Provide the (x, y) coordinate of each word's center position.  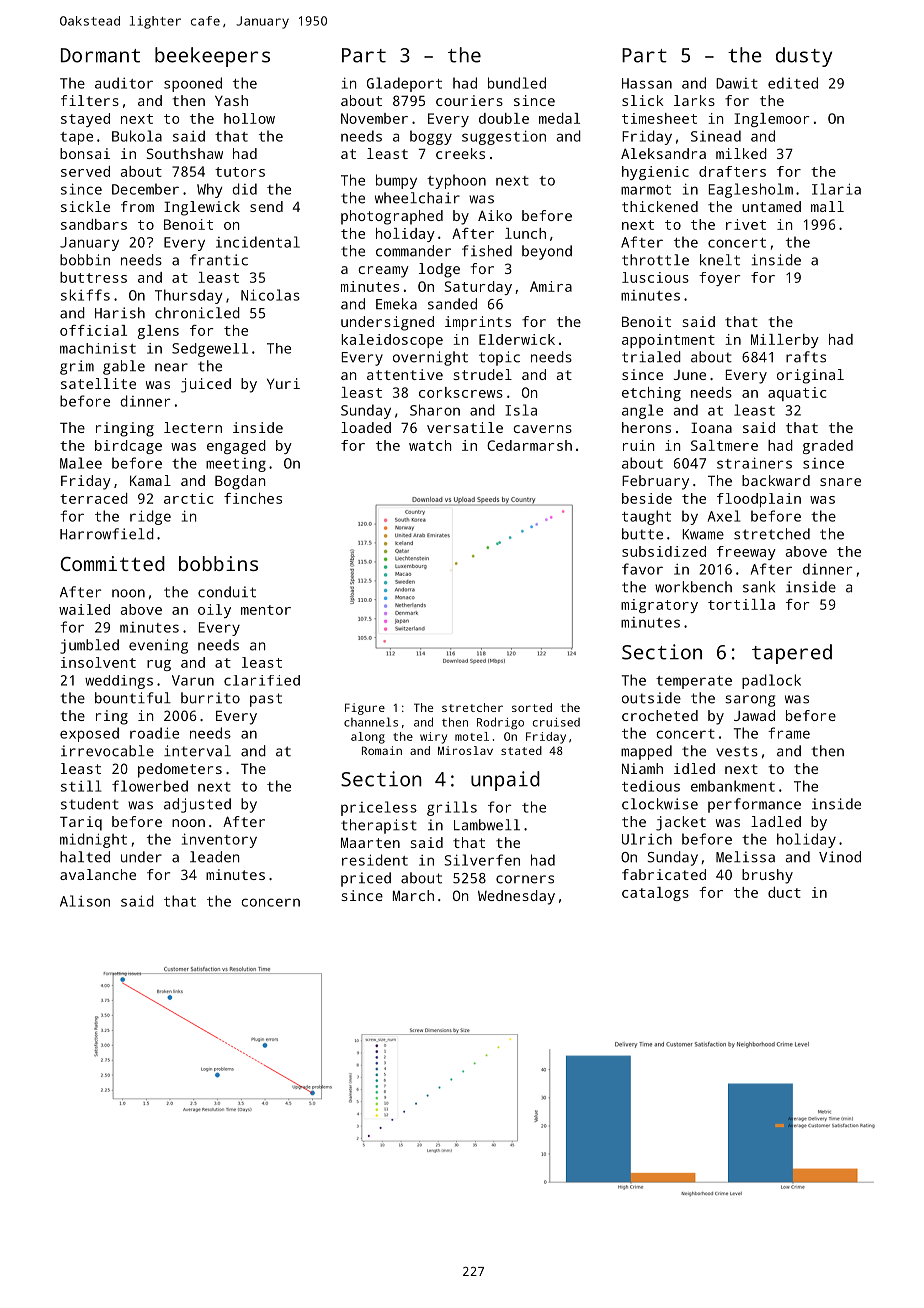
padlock (771, 681)
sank (759, 587)
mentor (266, 610)
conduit (227, 592)
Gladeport (404, 84)
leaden (215, 857)
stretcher (472, 707)
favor (642, 569)
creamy (384, 272)
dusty (804, 57)
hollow (249, 118)
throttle (655, 260)
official (93, 330)
